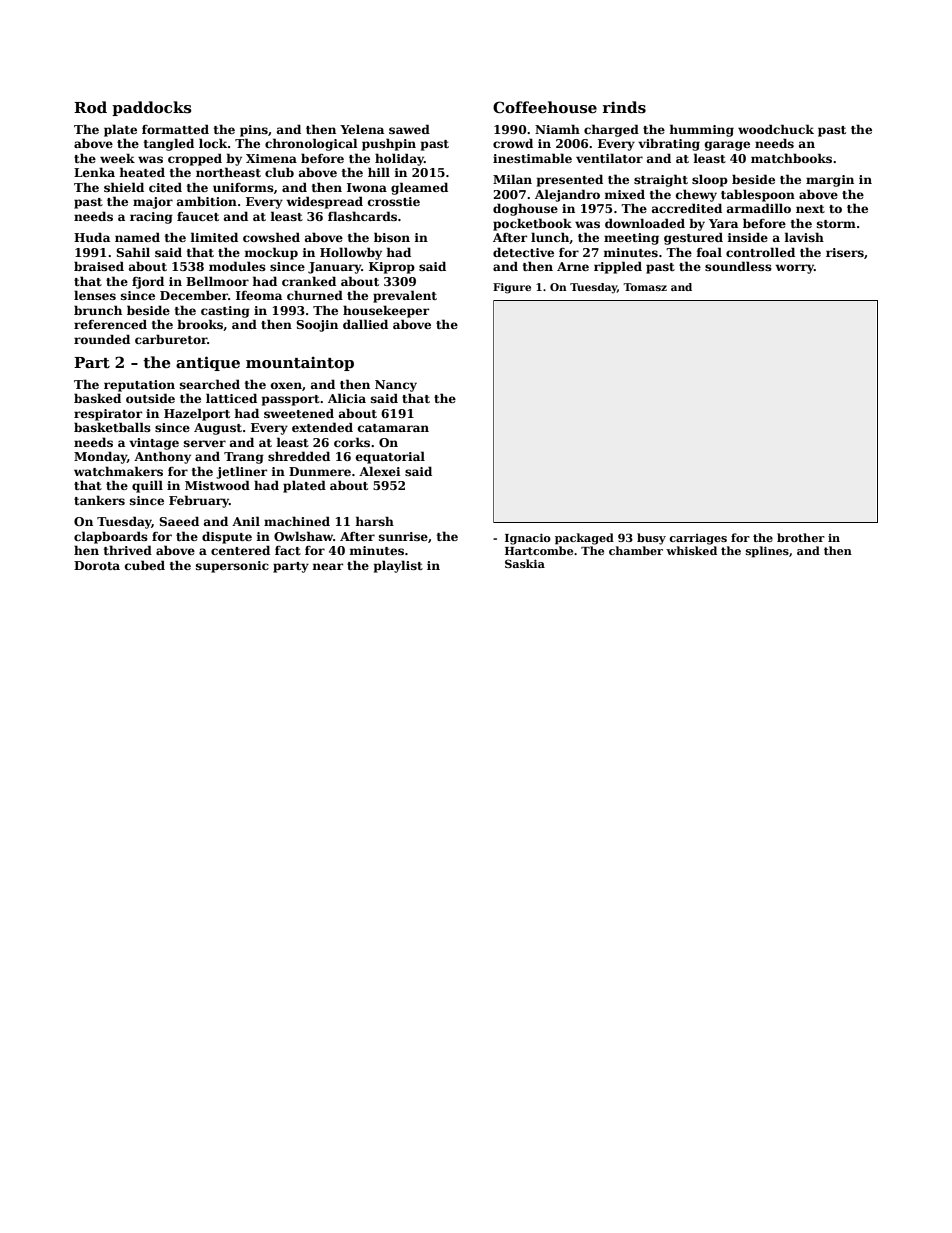 This image has height=1233, width=952. I want to click on next, so click(810, 209).
